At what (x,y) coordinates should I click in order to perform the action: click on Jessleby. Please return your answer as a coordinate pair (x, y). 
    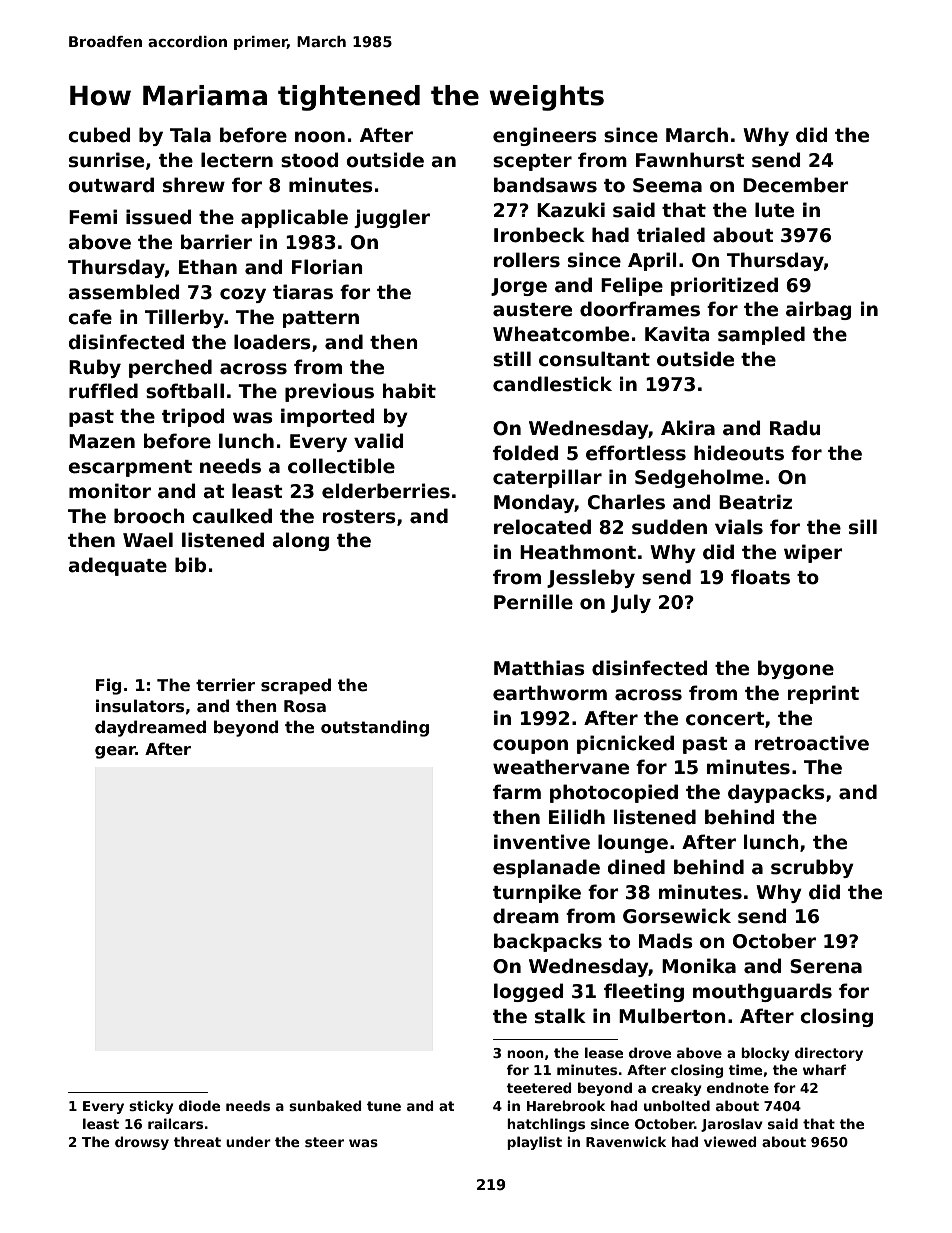
    Looking at the image, I should click on (591, 578).
